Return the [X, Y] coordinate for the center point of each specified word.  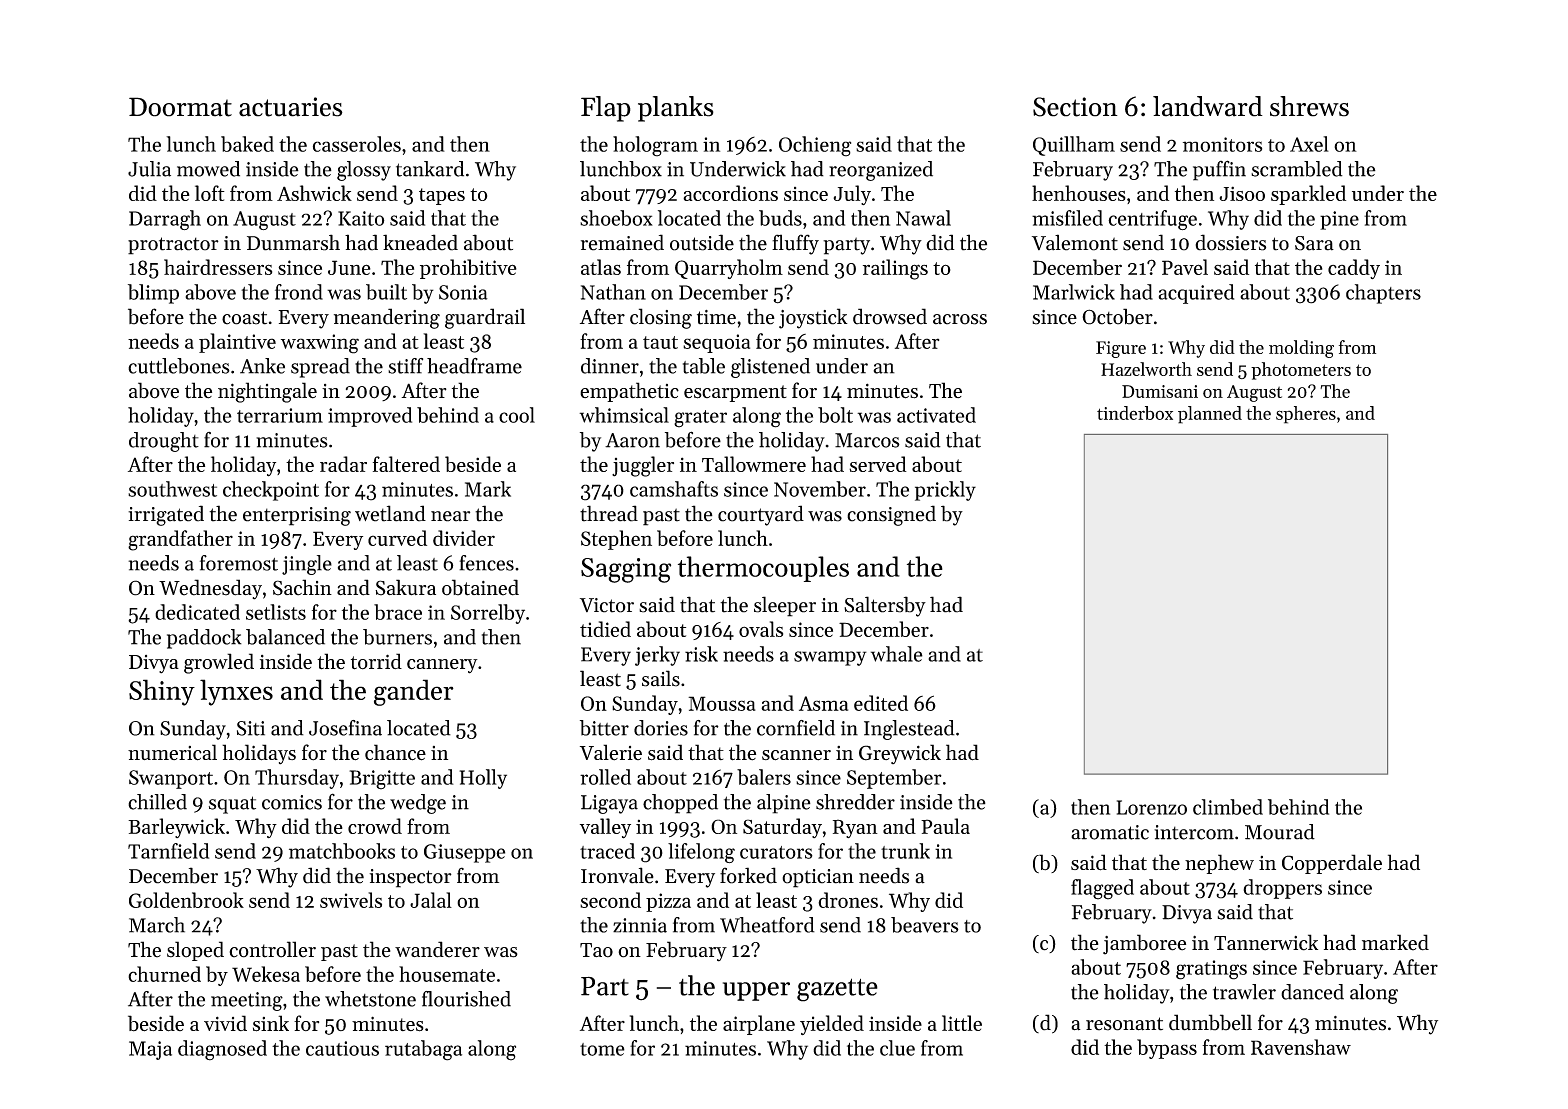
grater [700, 419]
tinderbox [1135, 413]
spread [320, 368]
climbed [1228, 807]
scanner [796, 755]
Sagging [626, 570]
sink [271, 1023]
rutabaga [423, 1050]
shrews [1309, 106]
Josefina [345, 728]
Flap [606, 109]
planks [676, 109]
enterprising [297, 516]
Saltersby [885, 606]
